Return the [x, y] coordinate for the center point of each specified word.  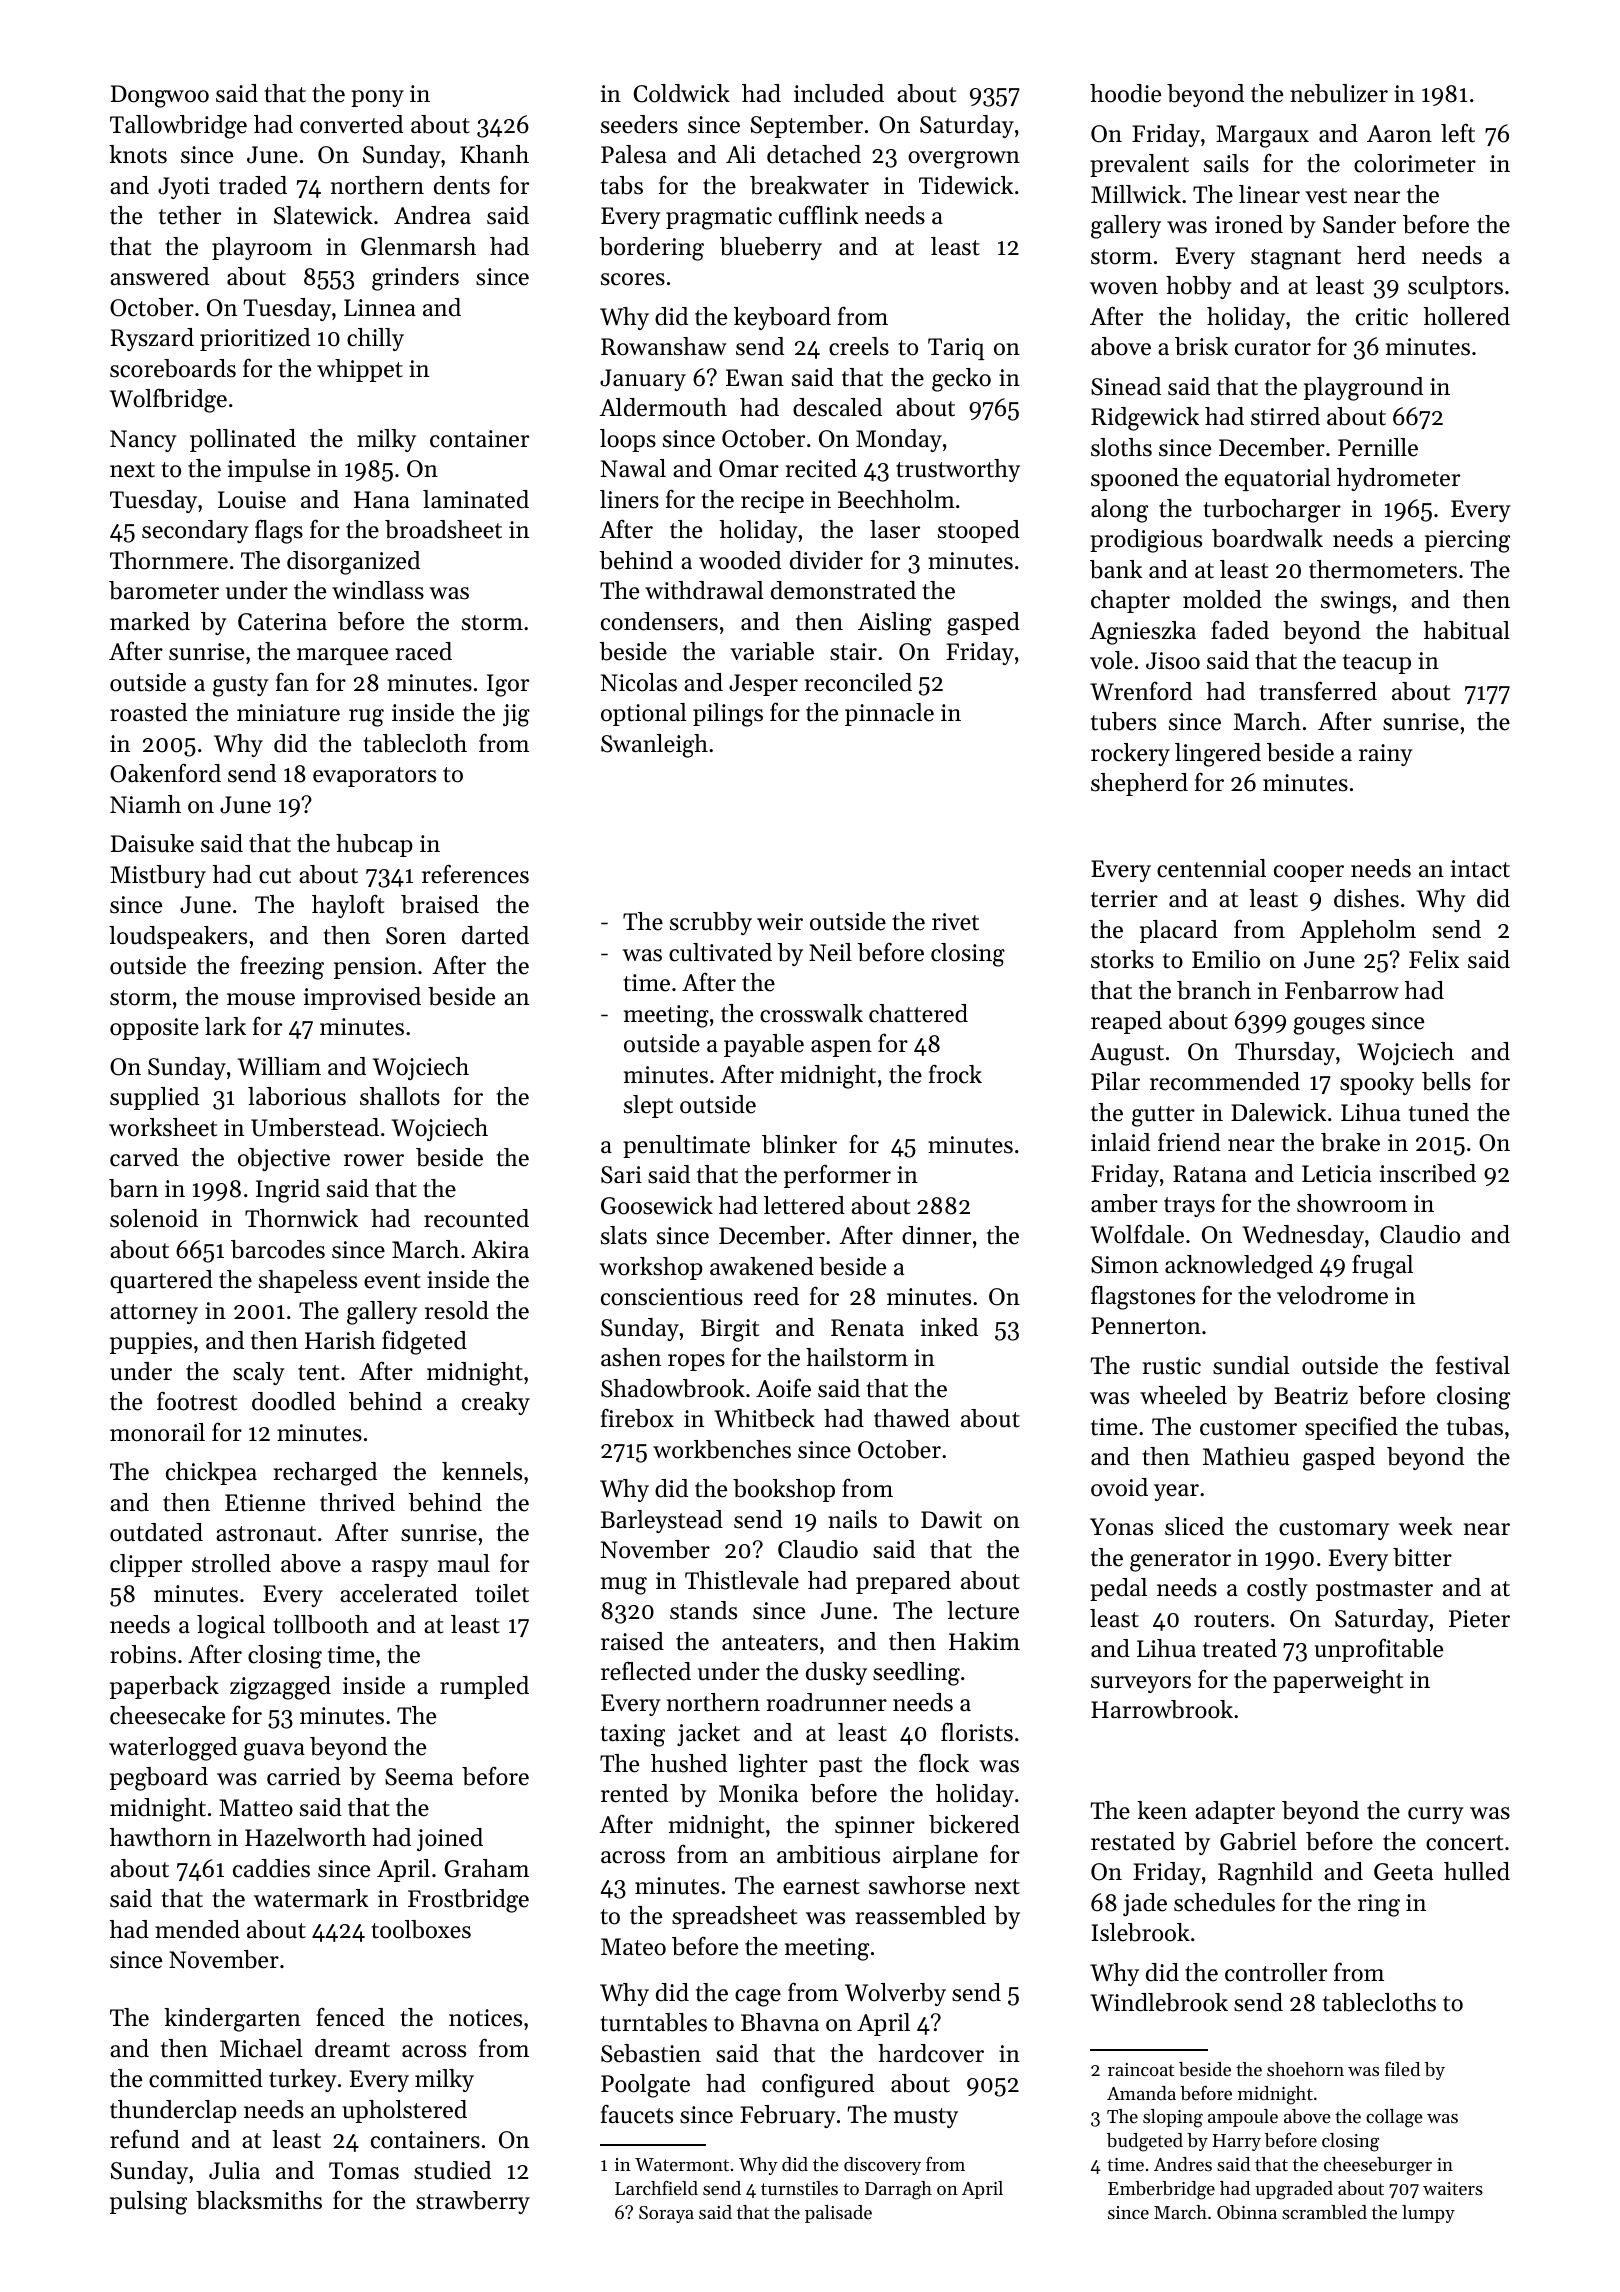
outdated [156, 1532]
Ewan [755, 377]
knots [138, 154]
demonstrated [843, 590]
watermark [311, 1898]
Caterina [282, 622]
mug [624, 1586]
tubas [1475, 1426]
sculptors [1455, 287]
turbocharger [1272, 511]
